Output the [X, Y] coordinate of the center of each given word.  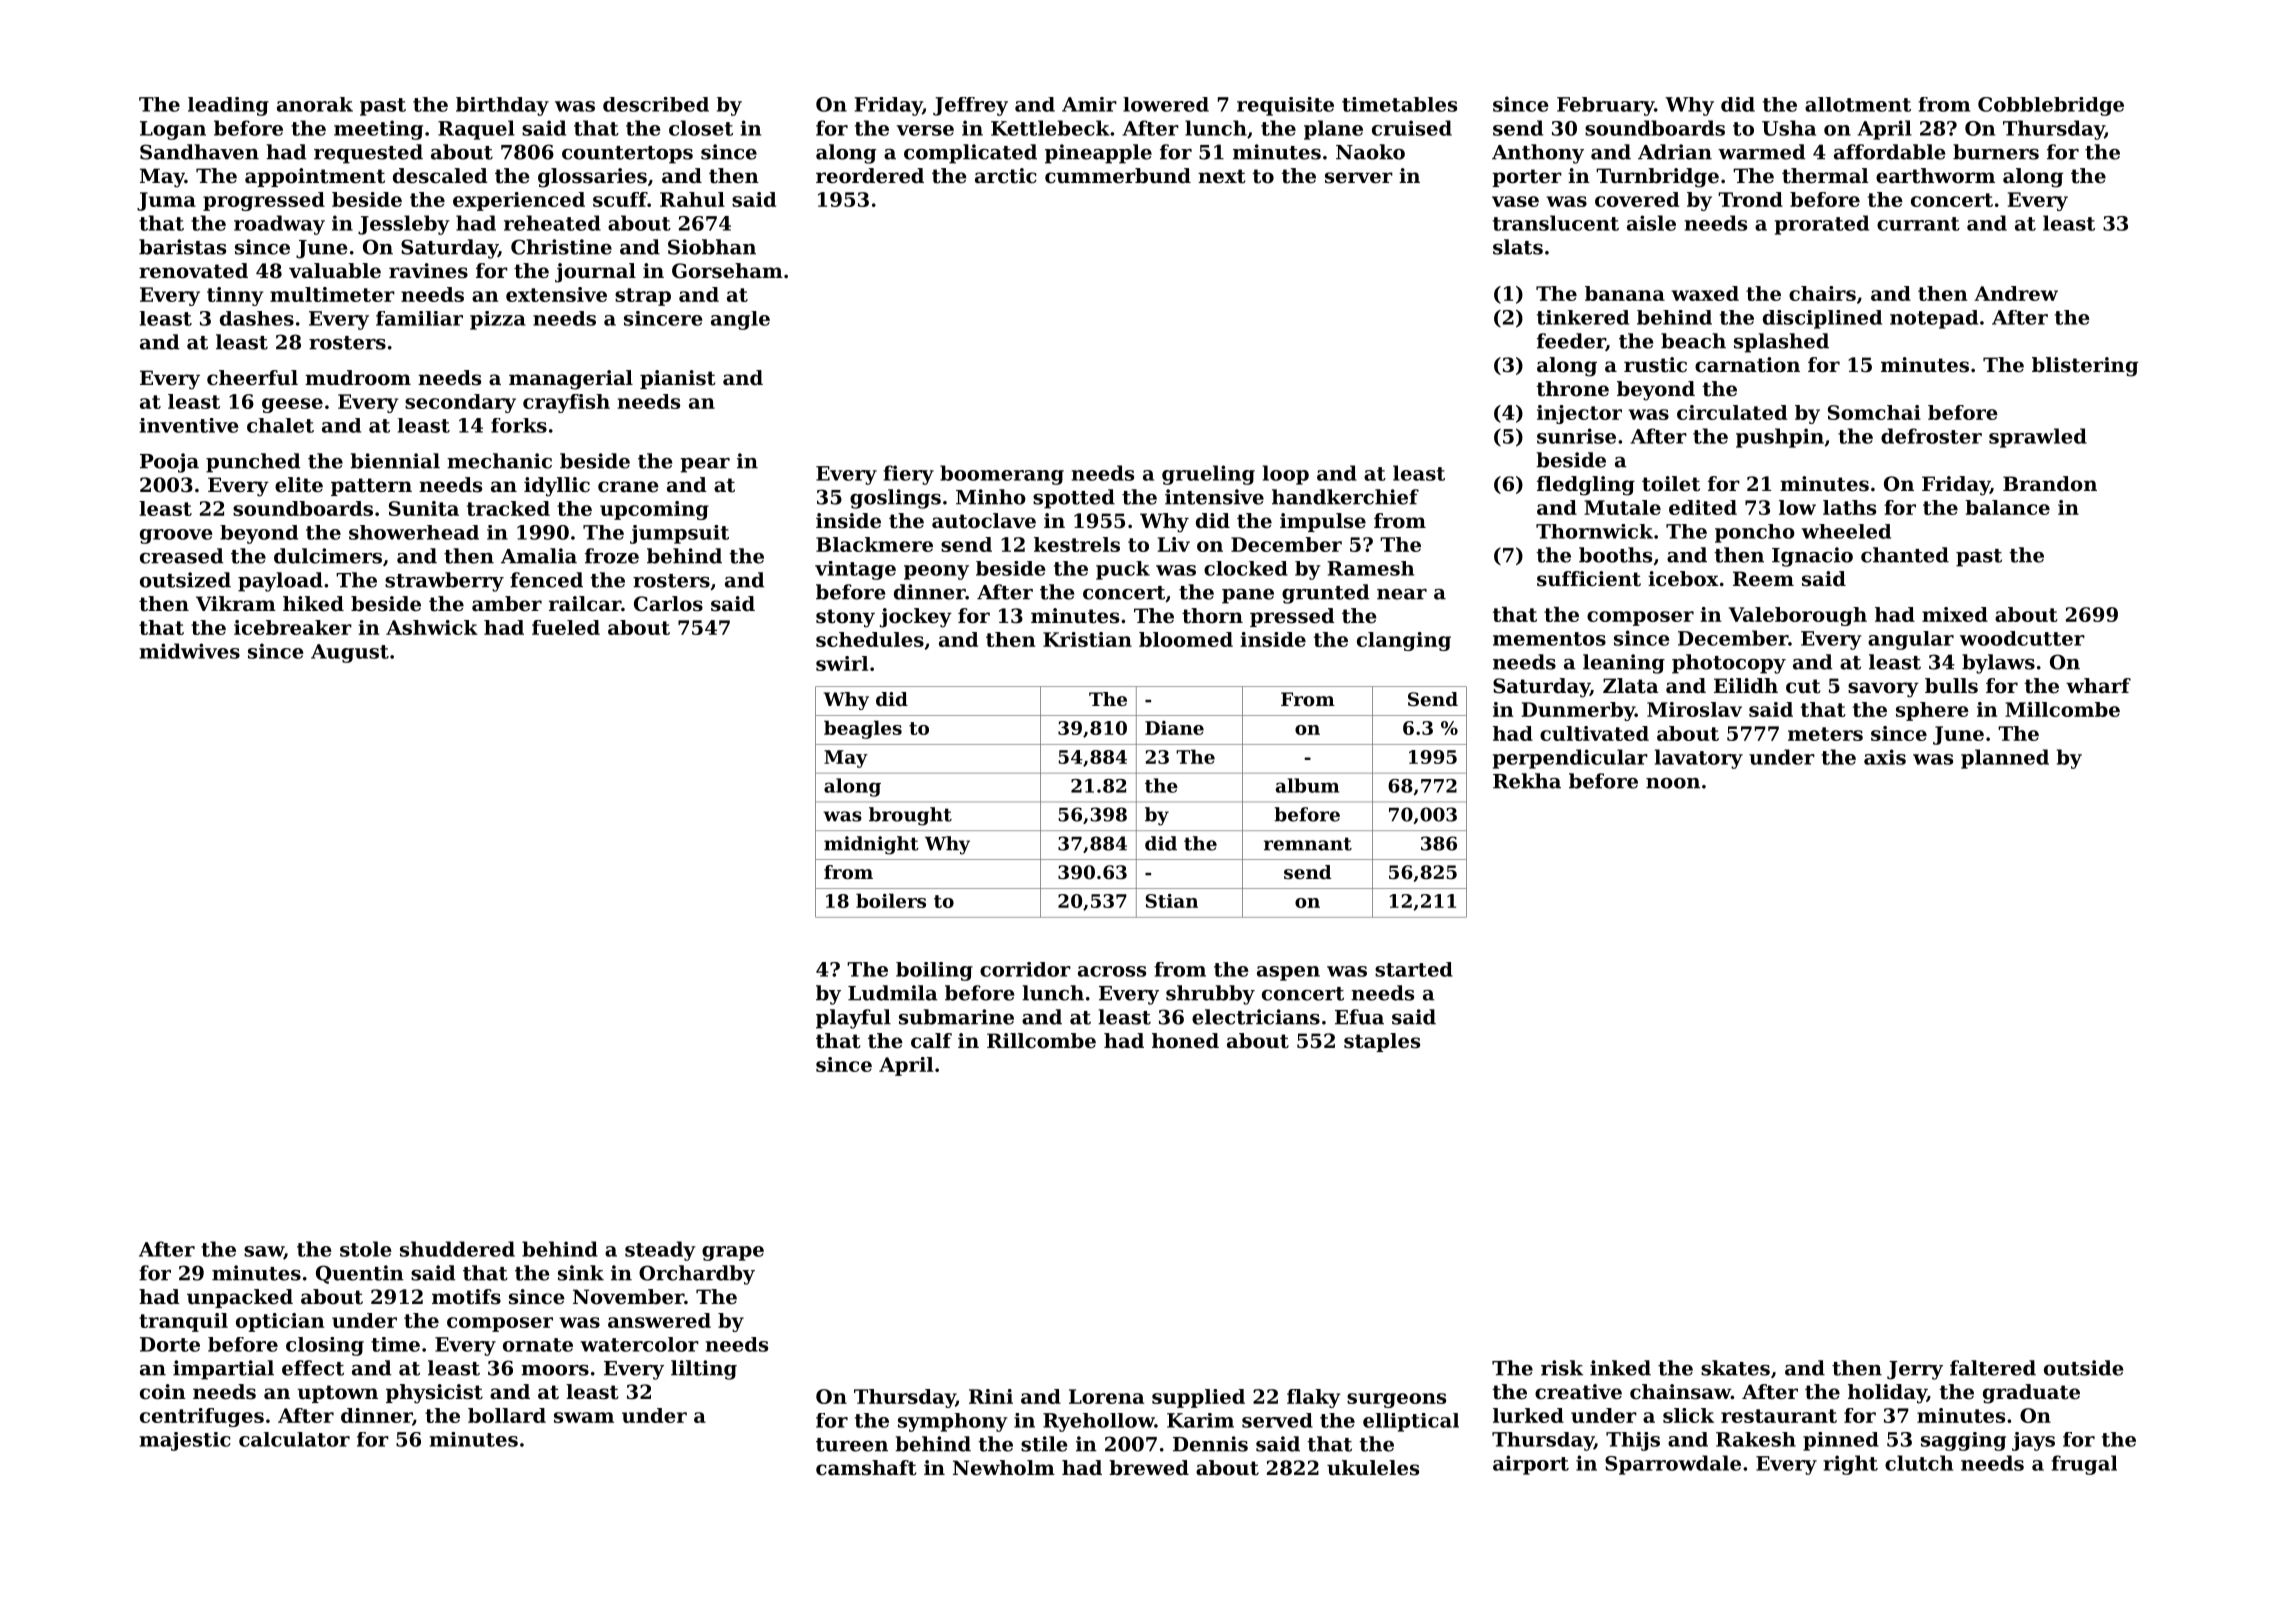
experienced [519, 201]
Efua [1359, 1017]
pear [705, 465]
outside [2083, 1368]
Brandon [2050, 484]
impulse [1323, 522]
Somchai [1874, 412]
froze [612, 556]
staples [1382, 1042]
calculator [294, 1439]
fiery [908, 475]
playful [853, 1019]
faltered [1993, 1368]
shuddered [457, 1249]
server [1359, 178]
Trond [1750, 199]
